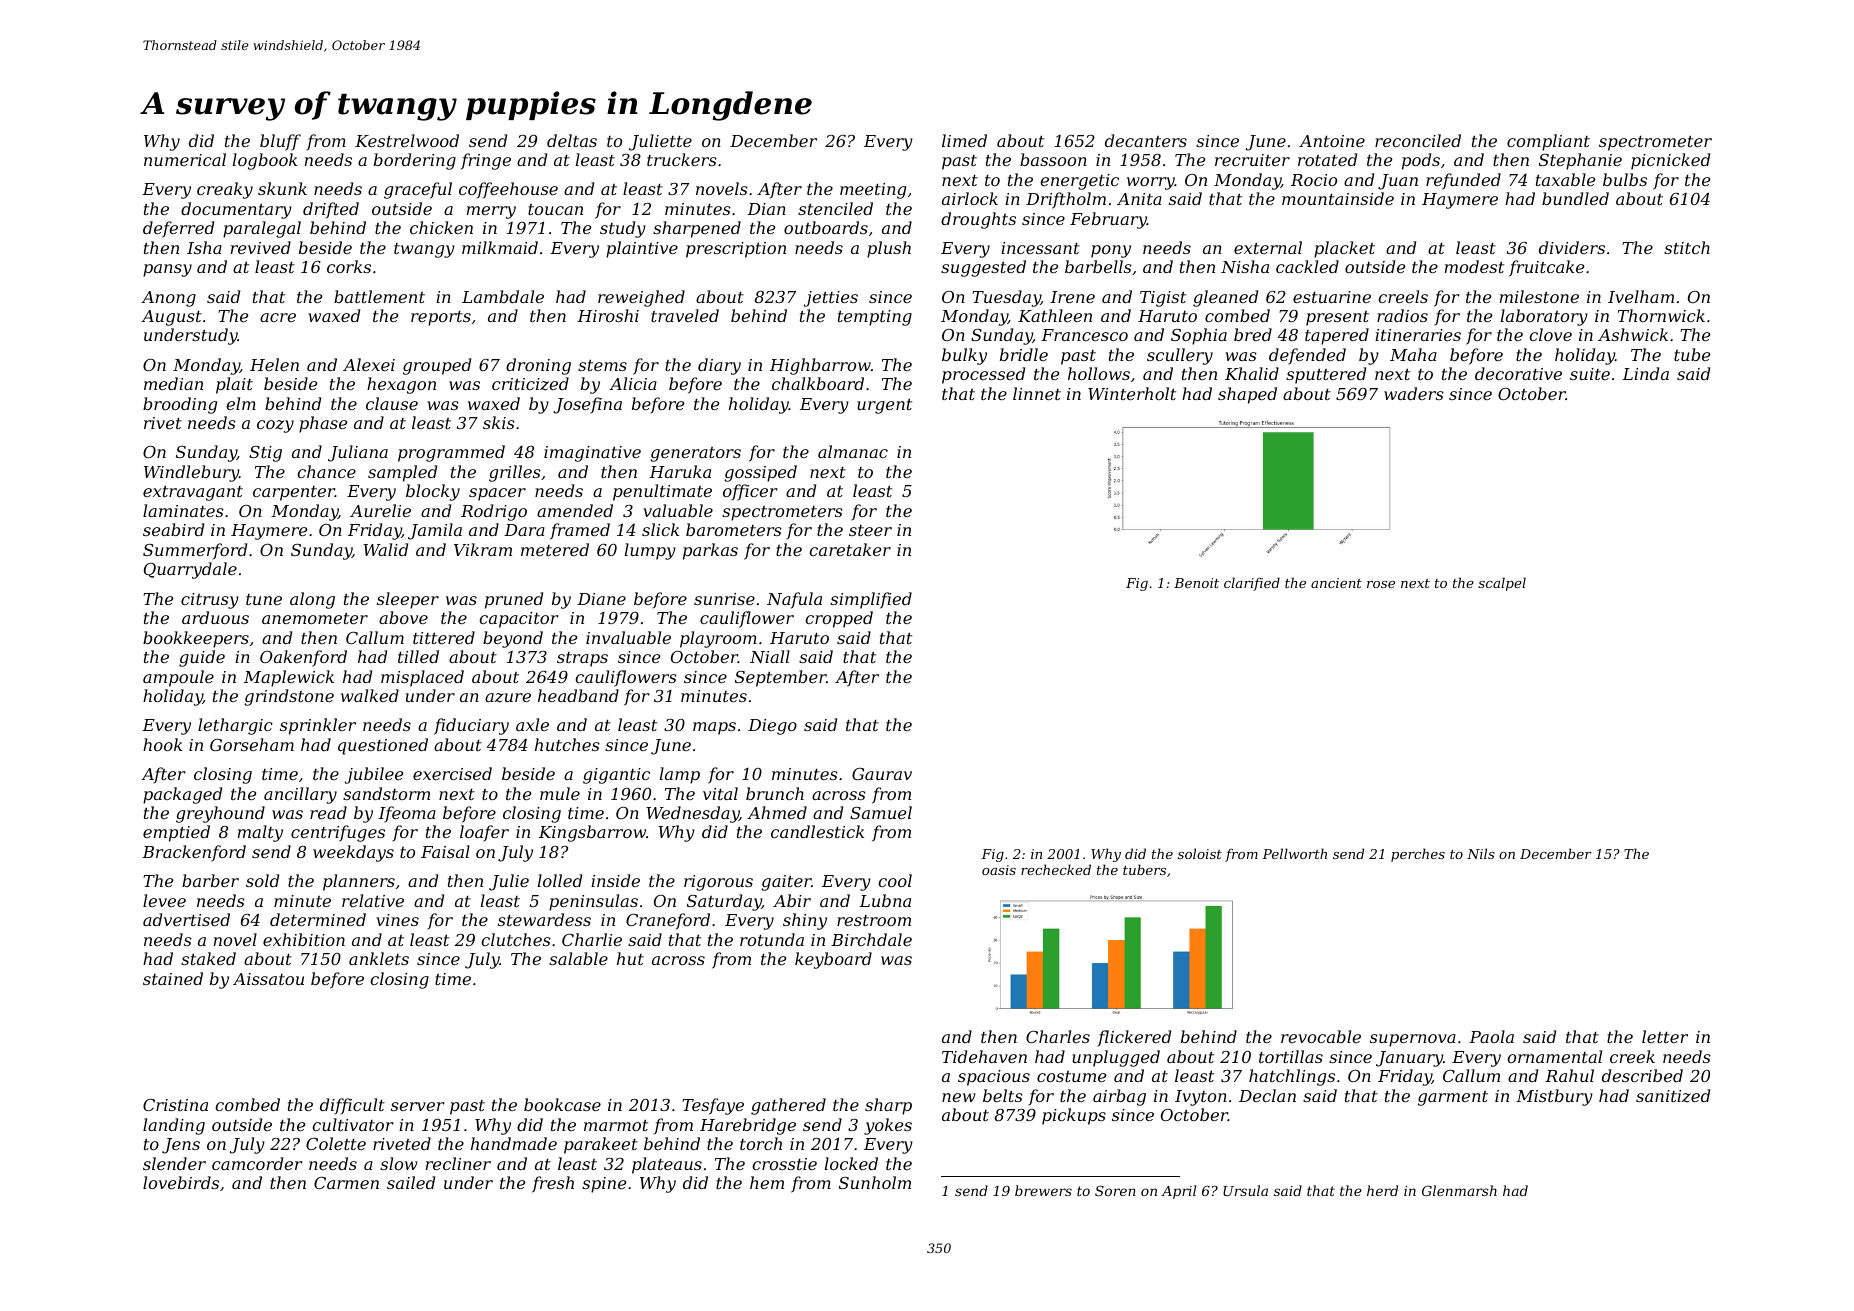  I want to click on scalpel, so click(1502, 584).
